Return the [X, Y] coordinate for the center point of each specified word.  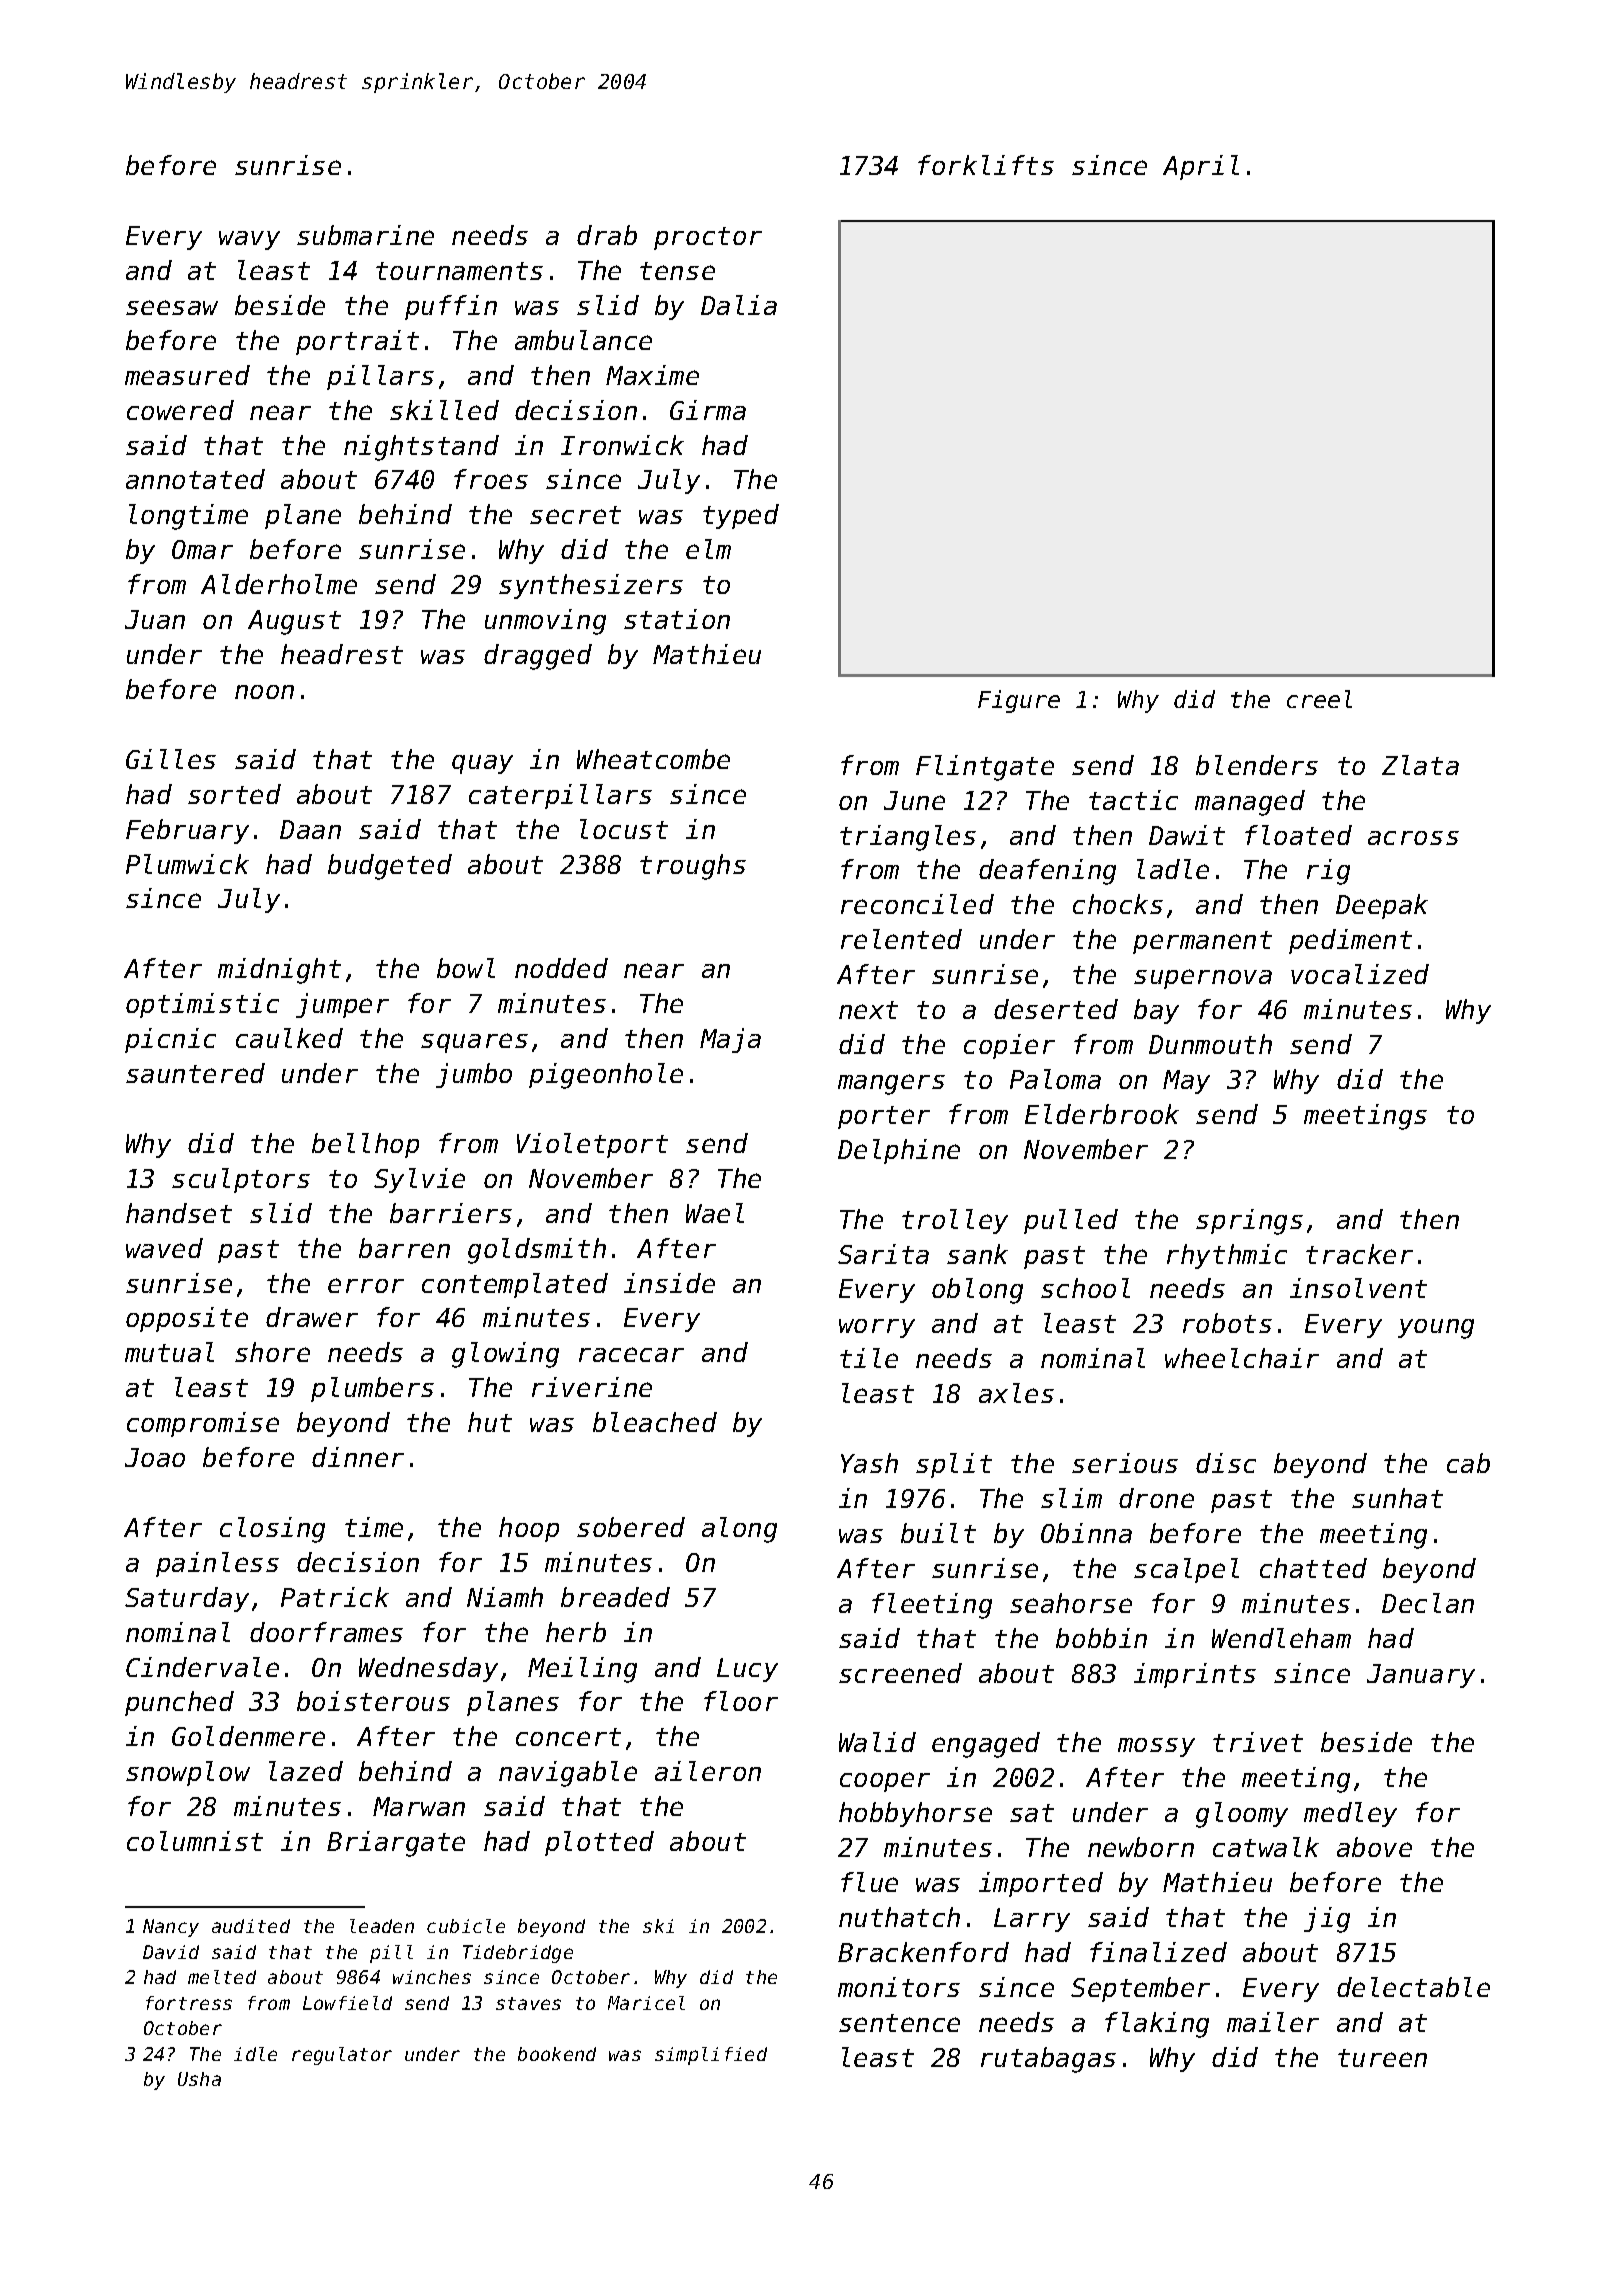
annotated [195, 479]
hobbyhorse [915, 1814]
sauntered [195, 1073]
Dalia [739, 305]
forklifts [986, 165]
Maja [730, 1040]
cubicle [466, 1926]
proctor [708, 238]
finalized [1158, 1952]
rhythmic [1227, 1256]
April [1201, 167]
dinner [358, 1457]
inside [669, 1283]
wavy [249, 240]
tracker [1359, 1254]
